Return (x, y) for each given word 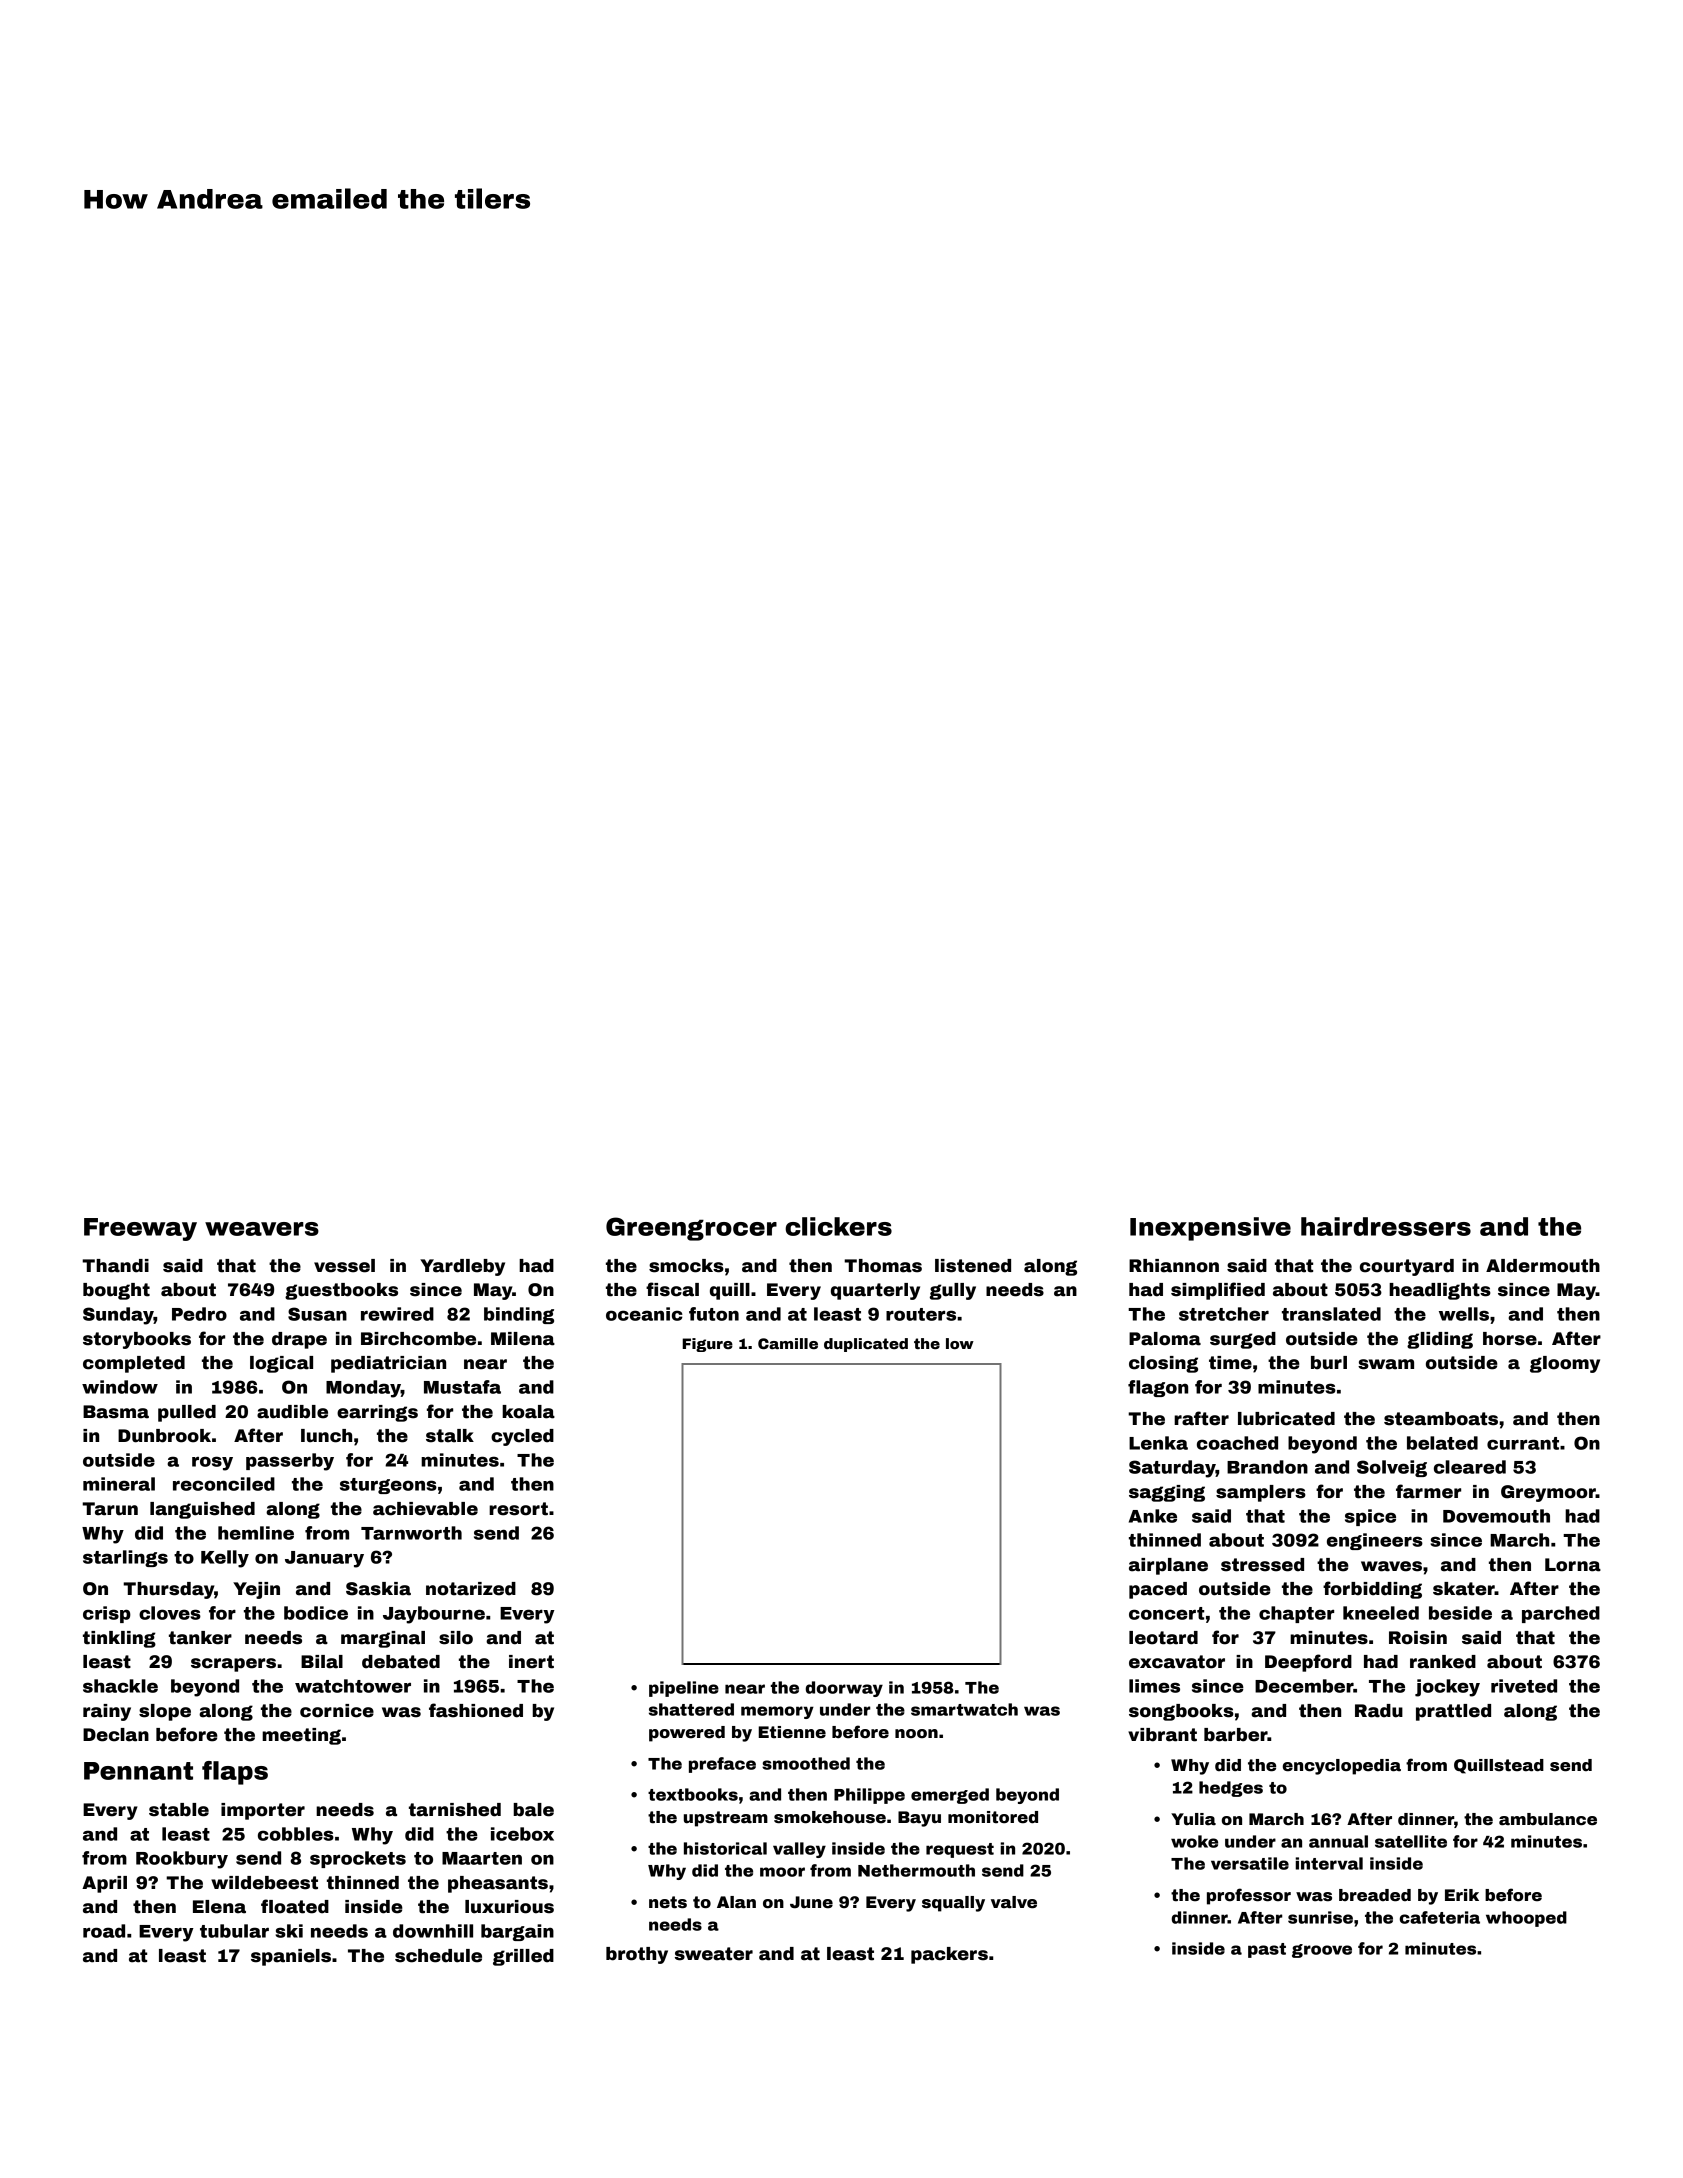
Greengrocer (691, 1229)
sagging (1167, 1493)
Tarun (110, 1509)
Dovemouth (1496, 1516)
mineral (119, 1484)
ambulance (1548, 1819)
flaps (235, 1773)
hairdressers (1386, 1226)
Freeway (140, 1229)
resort (518, 1509)
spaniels (291, 1957)
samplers (1261, 1493)
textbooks (693, 1794)
